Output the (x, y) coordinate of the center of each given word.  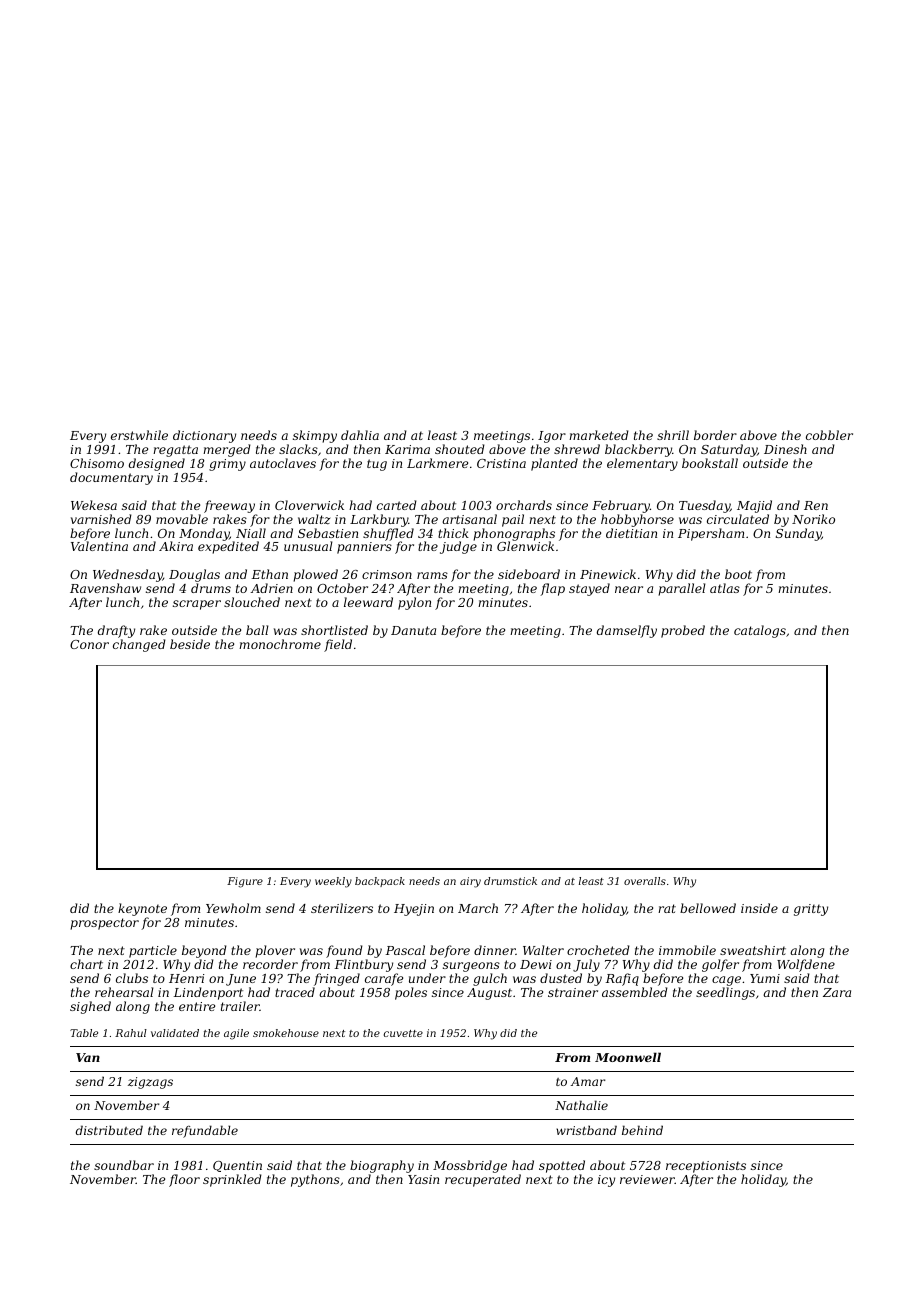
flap (552, 589)
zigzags (150, 1083)
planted (554, 464)
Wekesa (94, 505)
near (629, 589)
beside (190, 644)
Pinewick (608, 574)
